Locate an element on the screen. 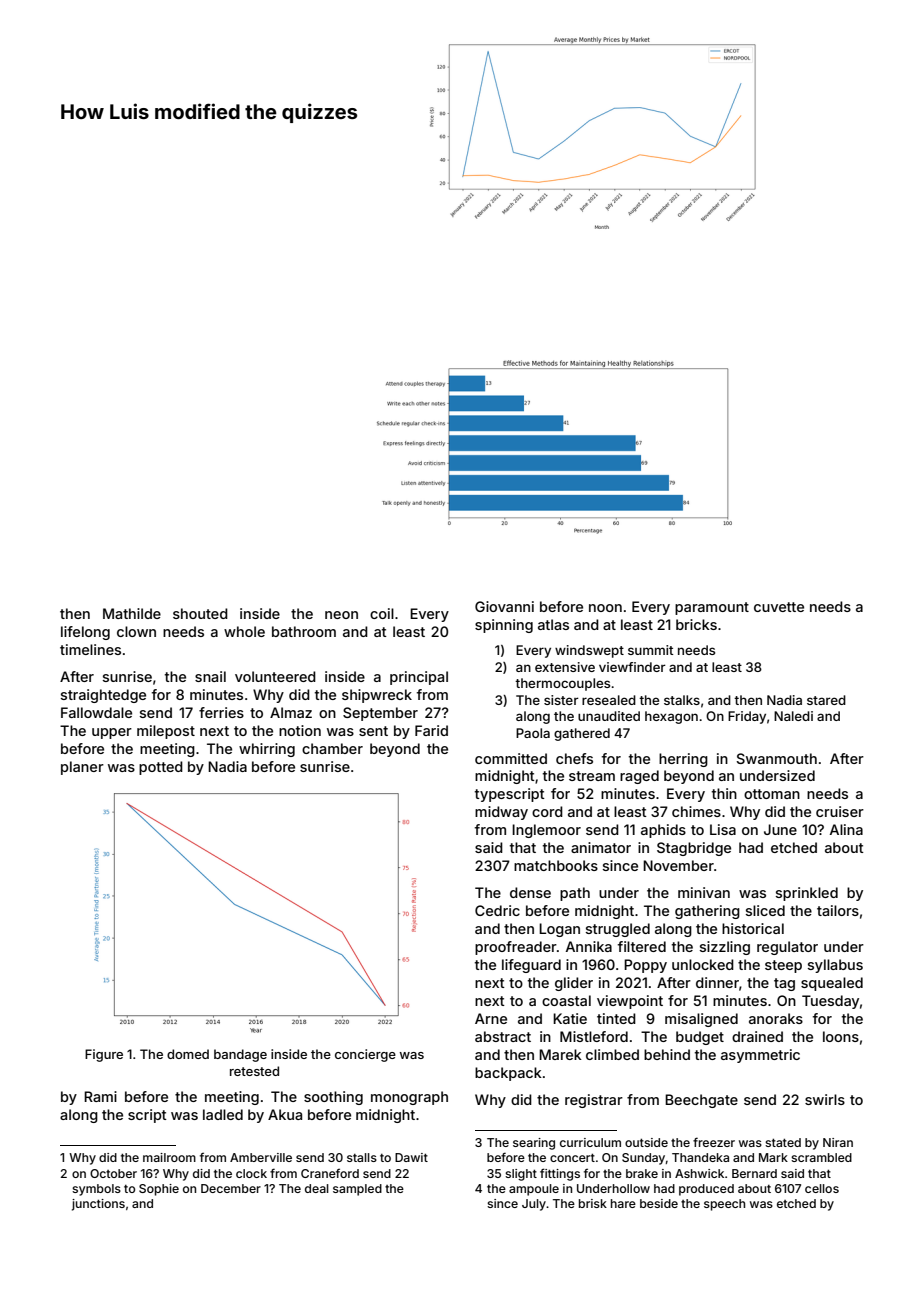 The height and width of the screenshot is (1308, 924). noon is located at coordinates (605, 608).
